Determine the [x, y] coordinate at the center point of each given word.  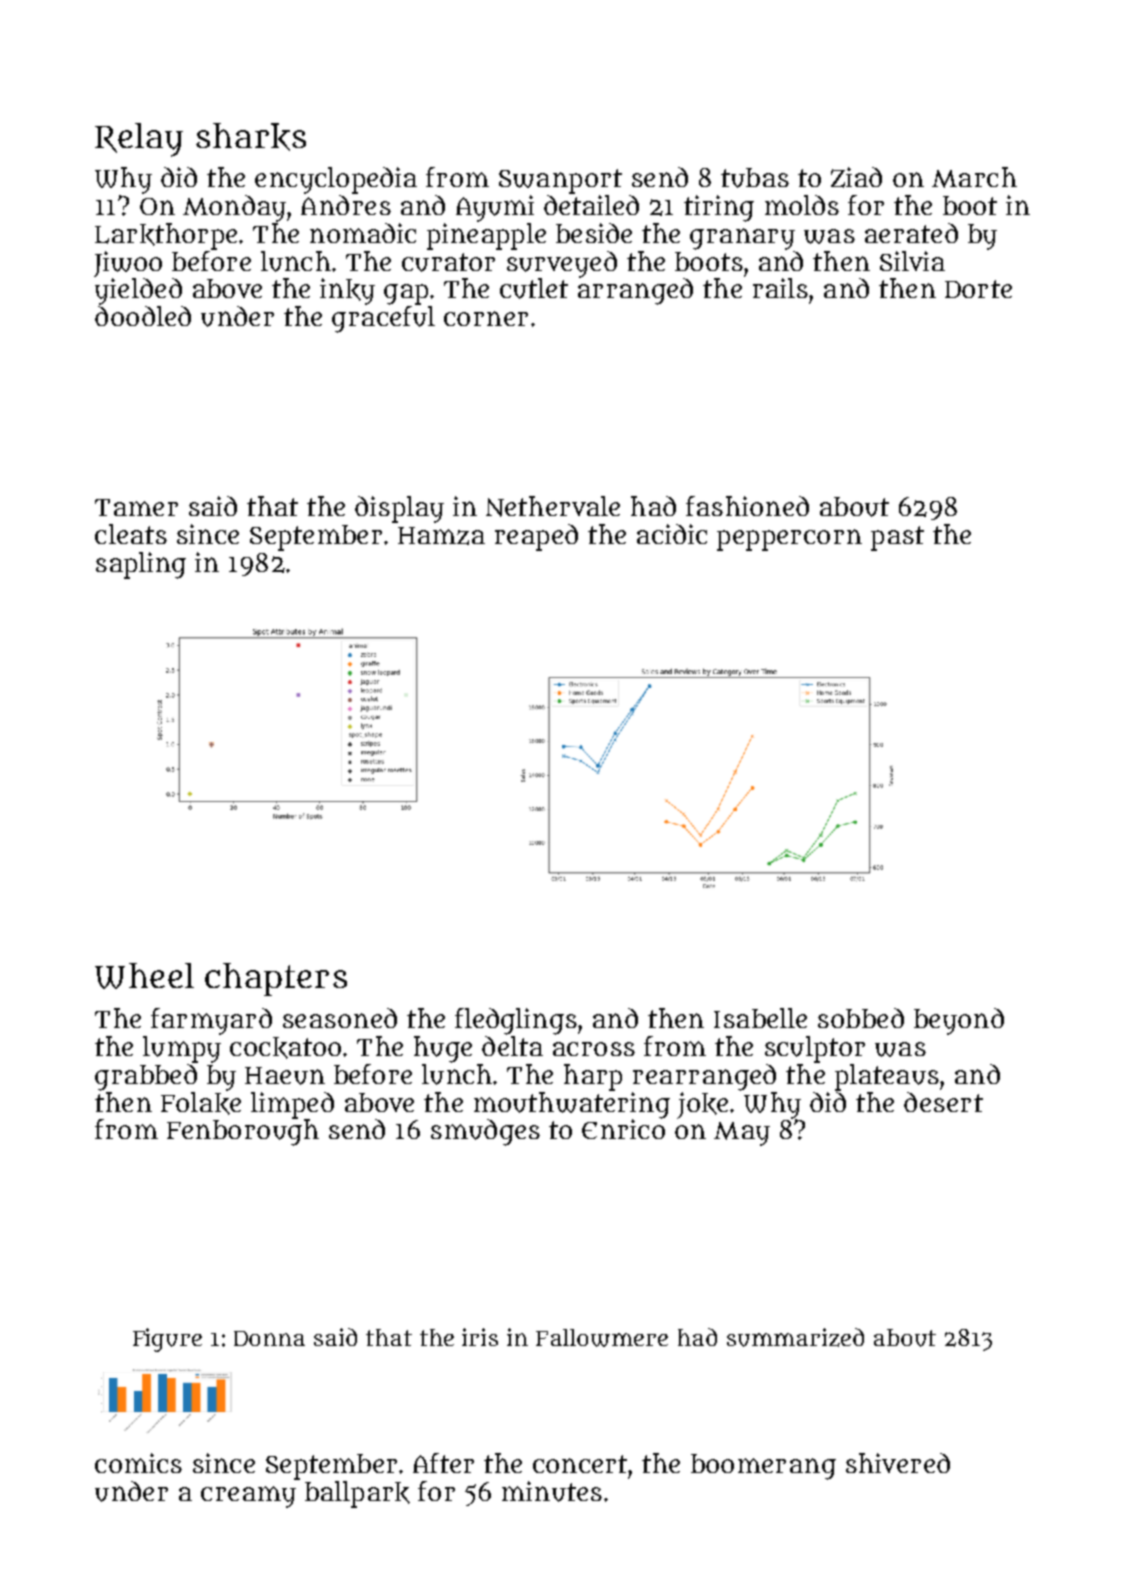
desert [943, 1102]
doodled [143, 316]
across [594, 1049]
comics [138, 1463]
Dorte [978, 289]
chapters [276, 979]
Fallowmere [602, 1338]
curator [448, 262]
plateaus [887, 1077]
